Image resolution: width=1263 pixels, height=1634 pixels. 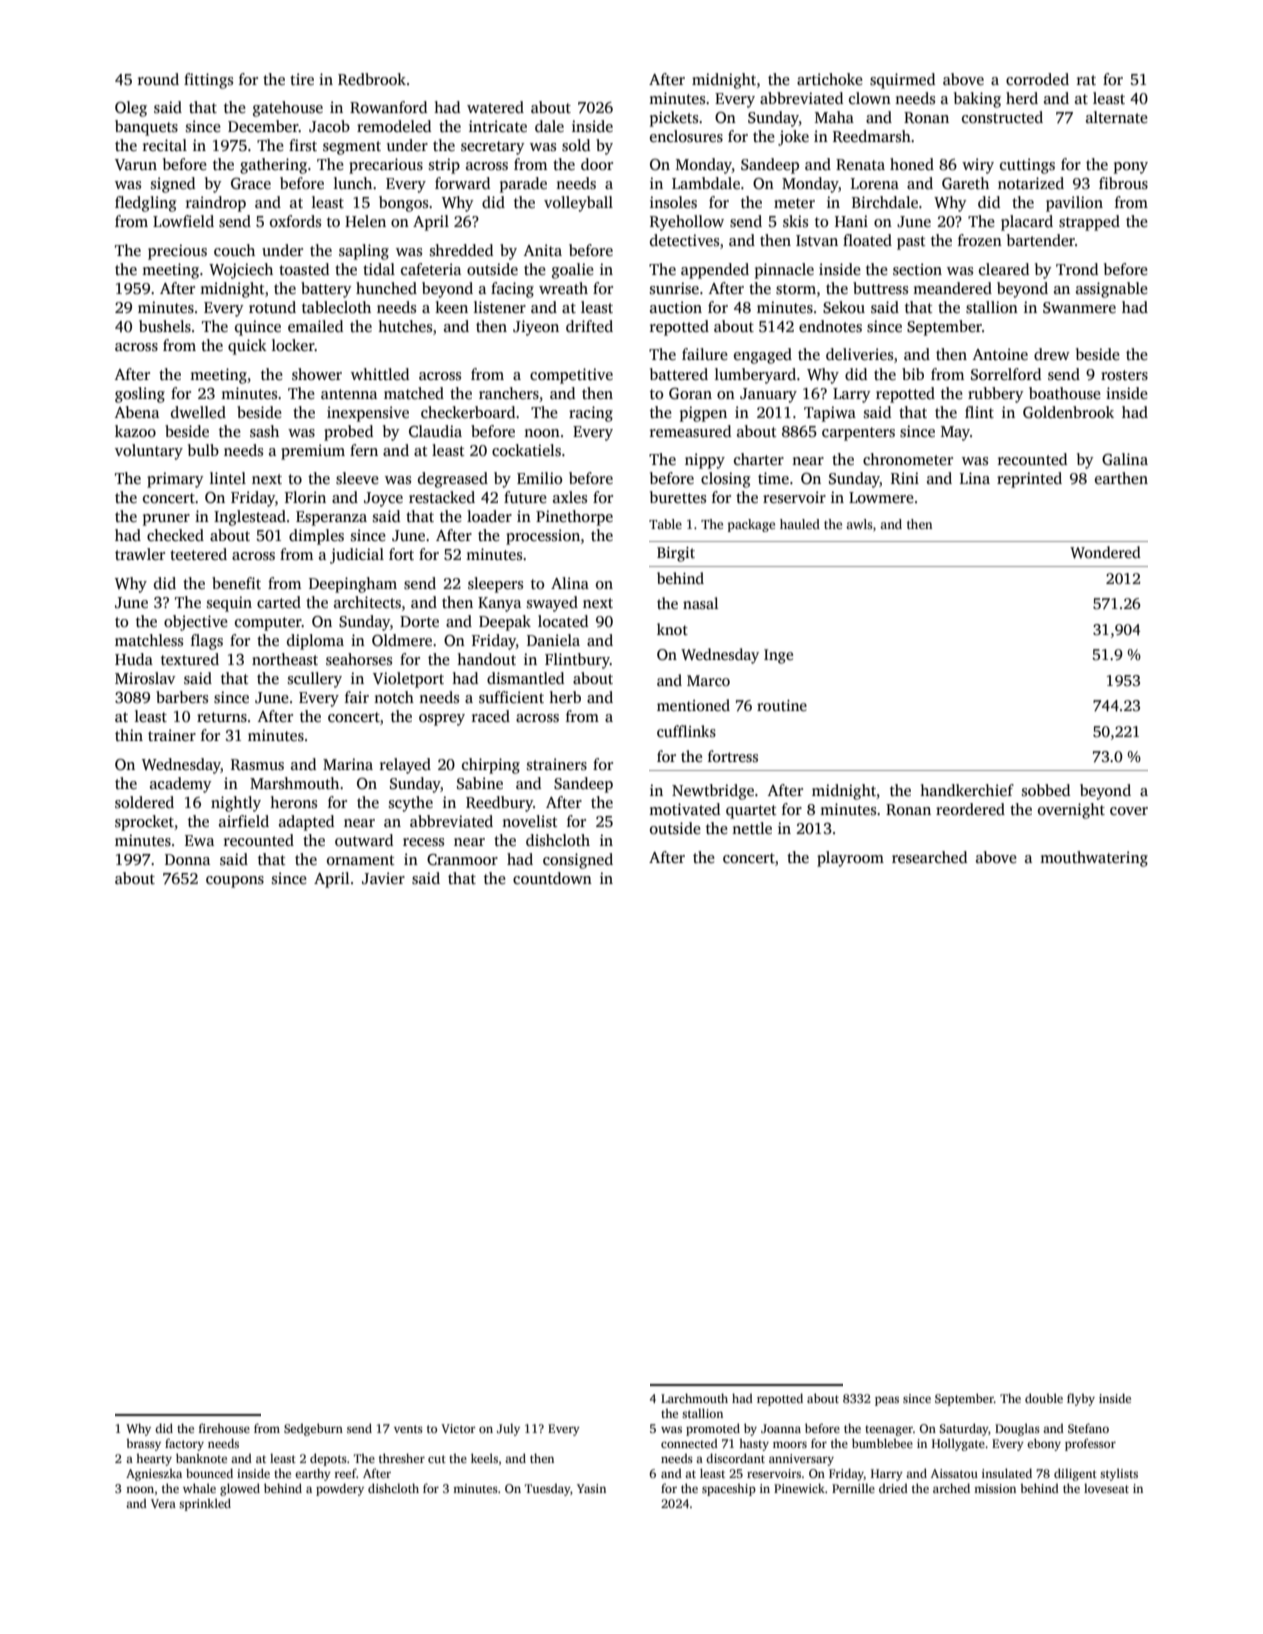 What do you see at coordinates (552, 878) in the page?
I see `countdown` at bounding box center [552, 878].
